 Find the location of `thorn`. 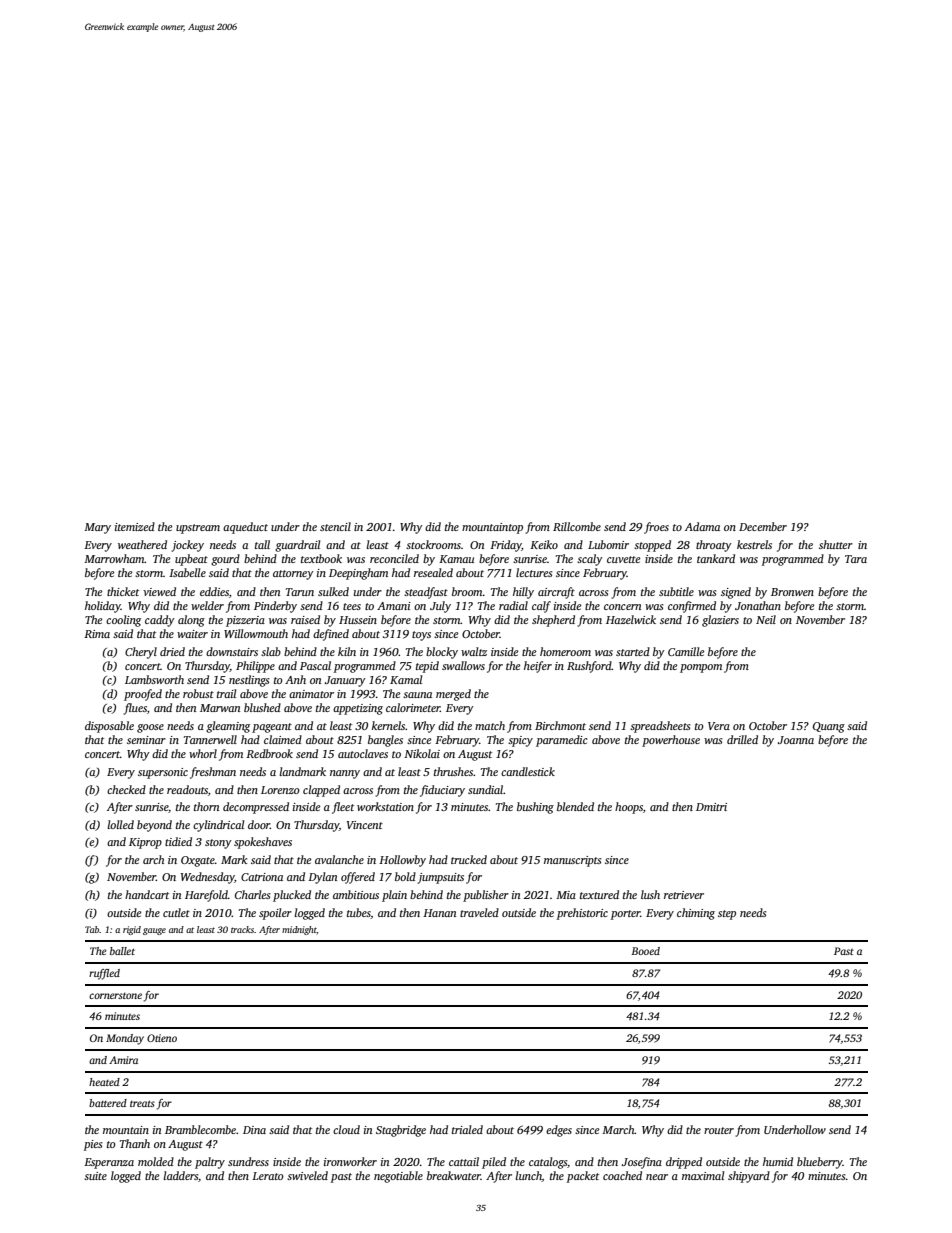

thorn is located at coordinates (206, 806).
